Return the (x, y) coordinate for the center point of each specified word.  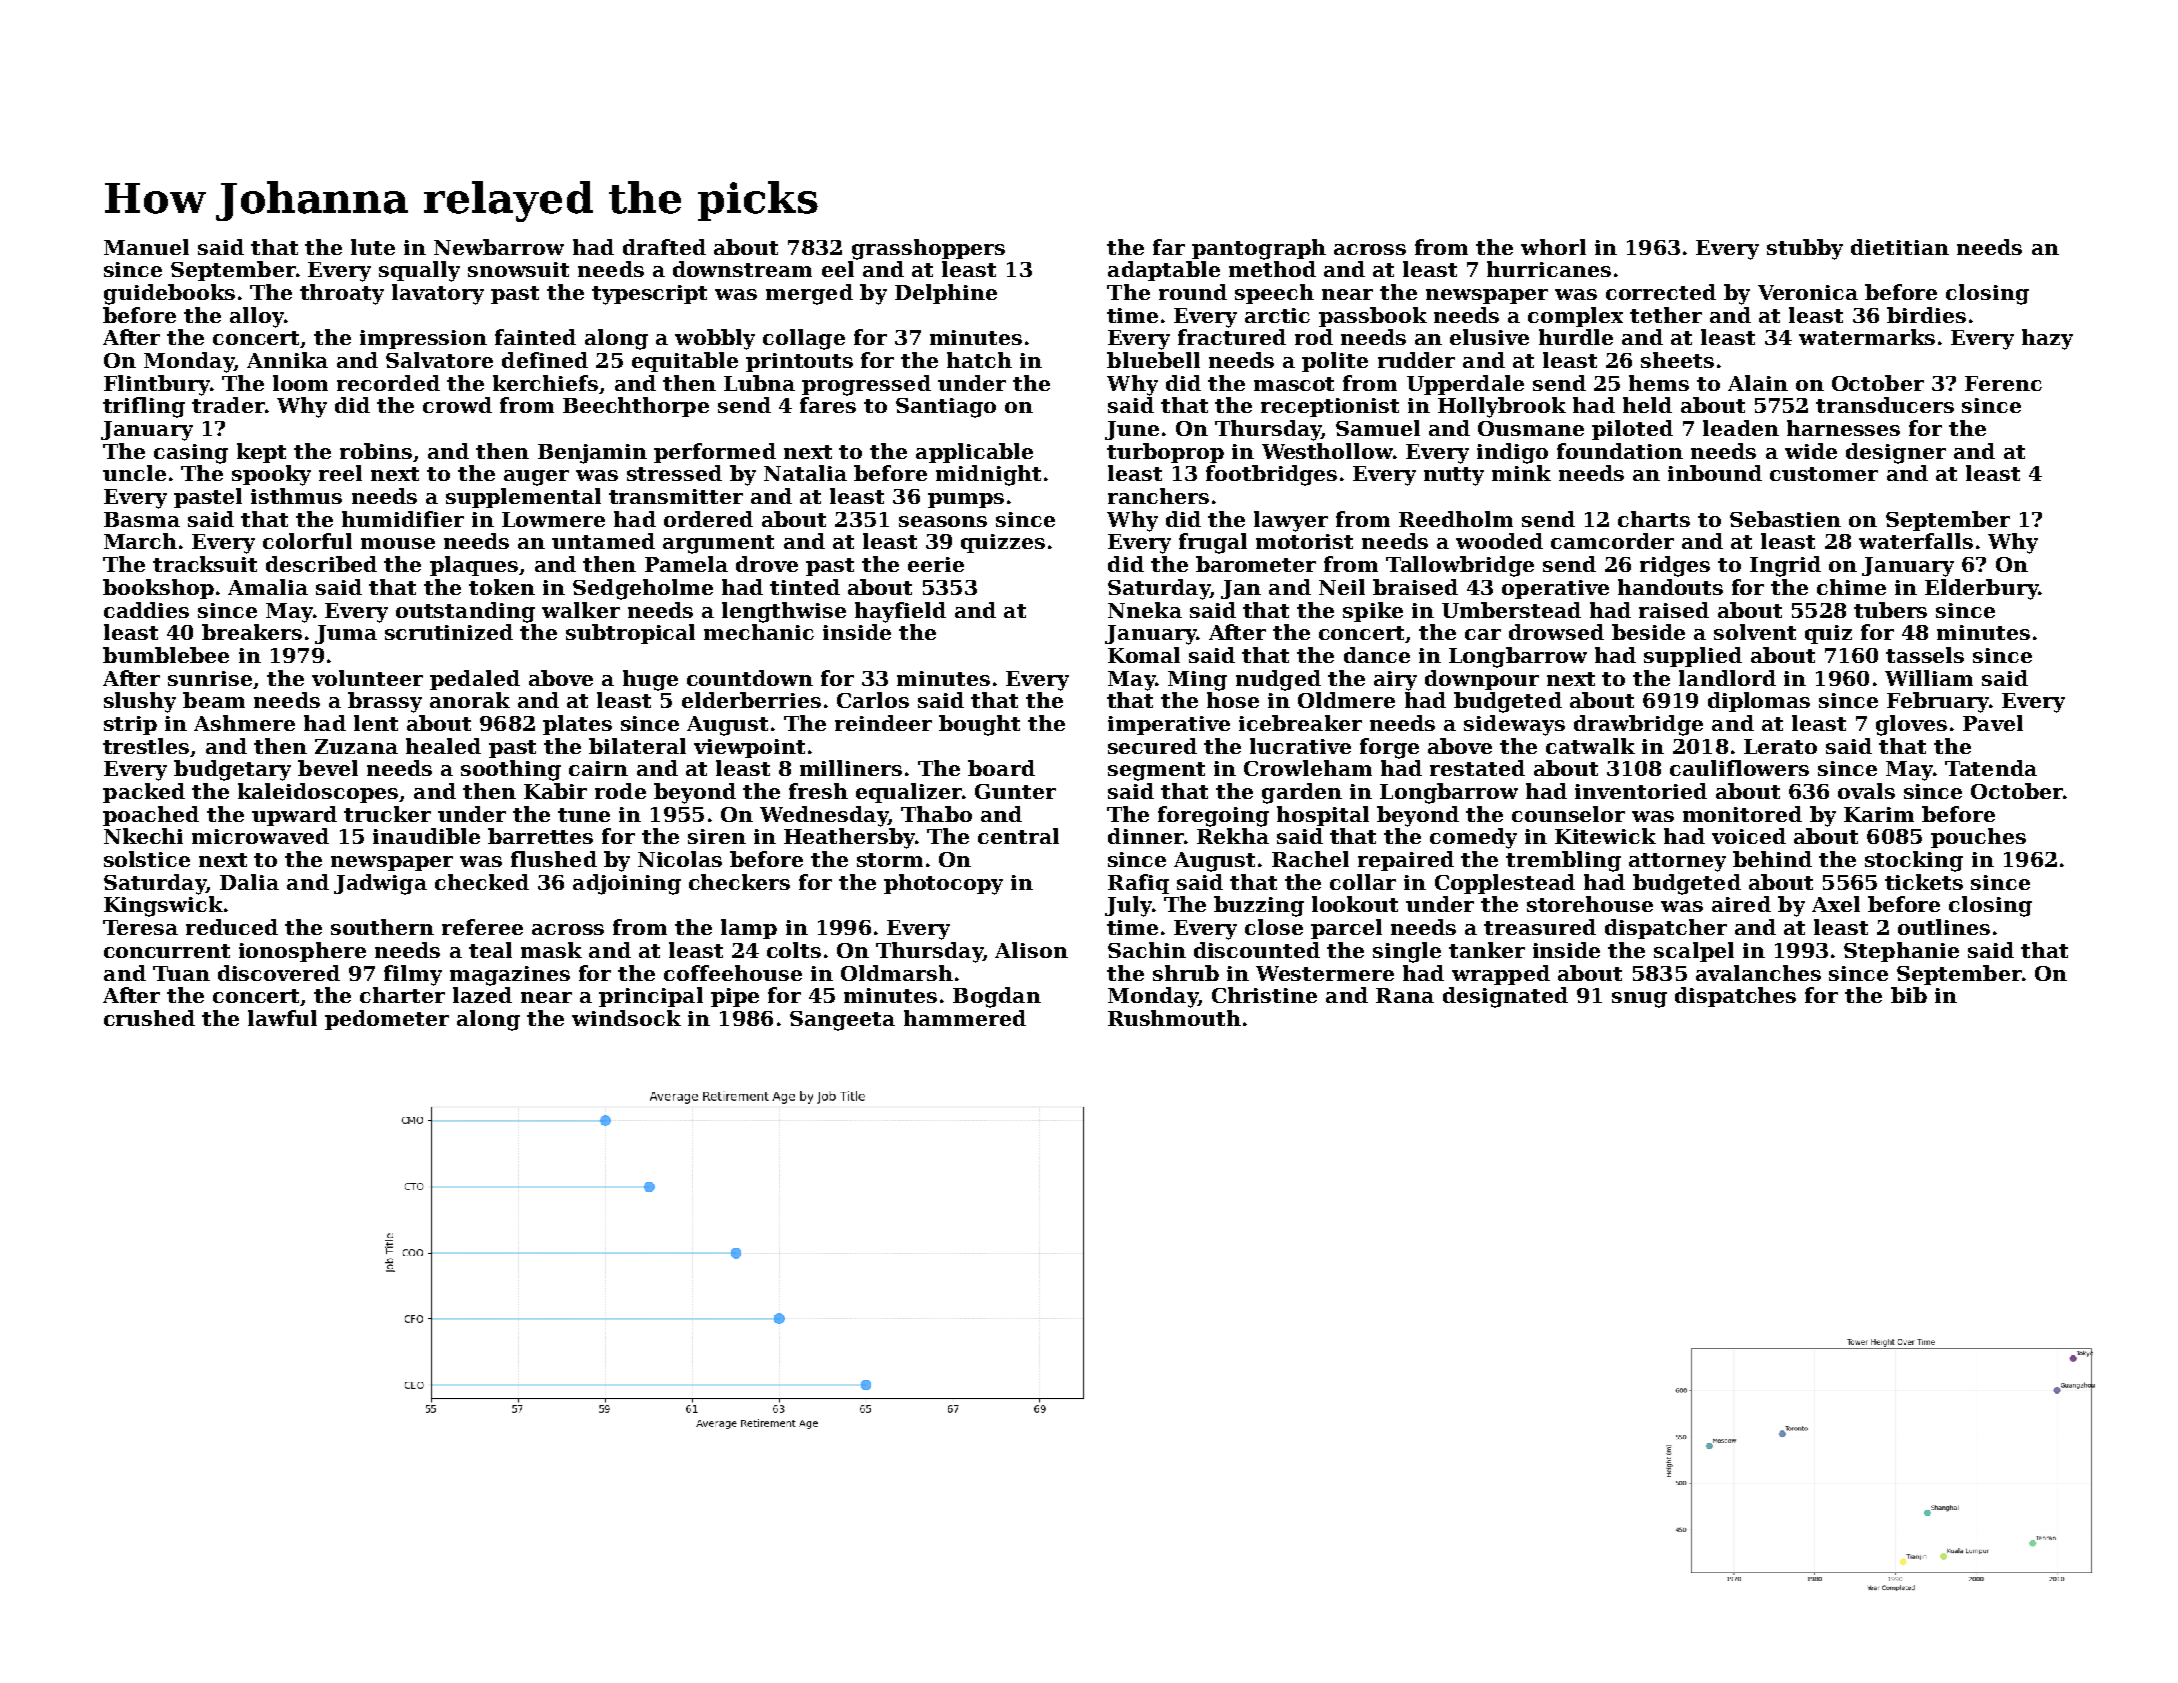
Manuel (146, 247)
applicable (974, 453)
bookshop (158, 589)
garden (1302, 793)
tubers (1890, 610)
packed (144, 793)
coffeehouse (733, 973)
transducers (1885, 405)
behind (1772, 859)
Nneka (1145, 610)
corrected (1661, 292)
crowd (457, 405)
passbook (1373, 317)
